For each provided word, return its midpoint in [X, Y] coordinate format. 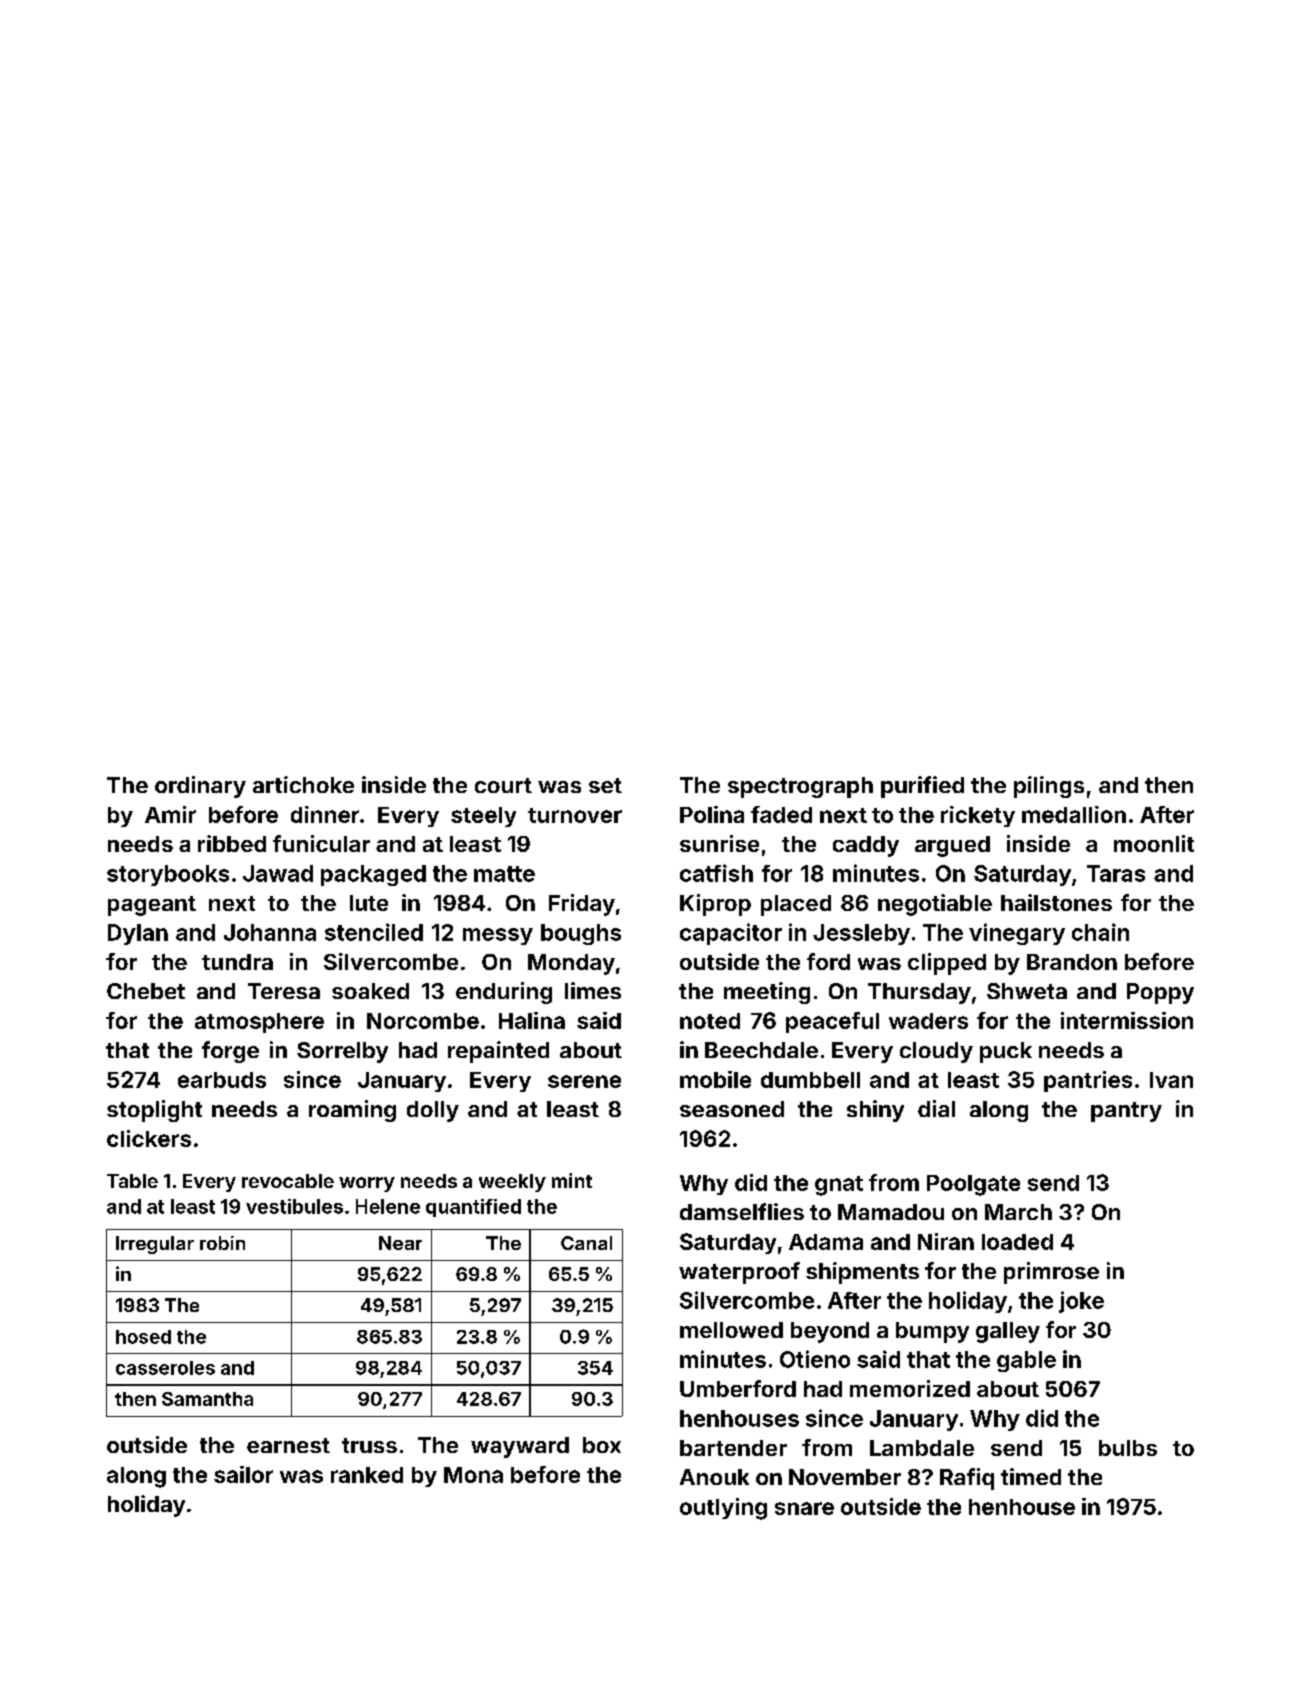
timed [1031, 1476]
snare [804, 1508]
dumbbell [810, 1080]
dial [936, 1108]
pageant [152, 906]
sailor [243, 1474]
